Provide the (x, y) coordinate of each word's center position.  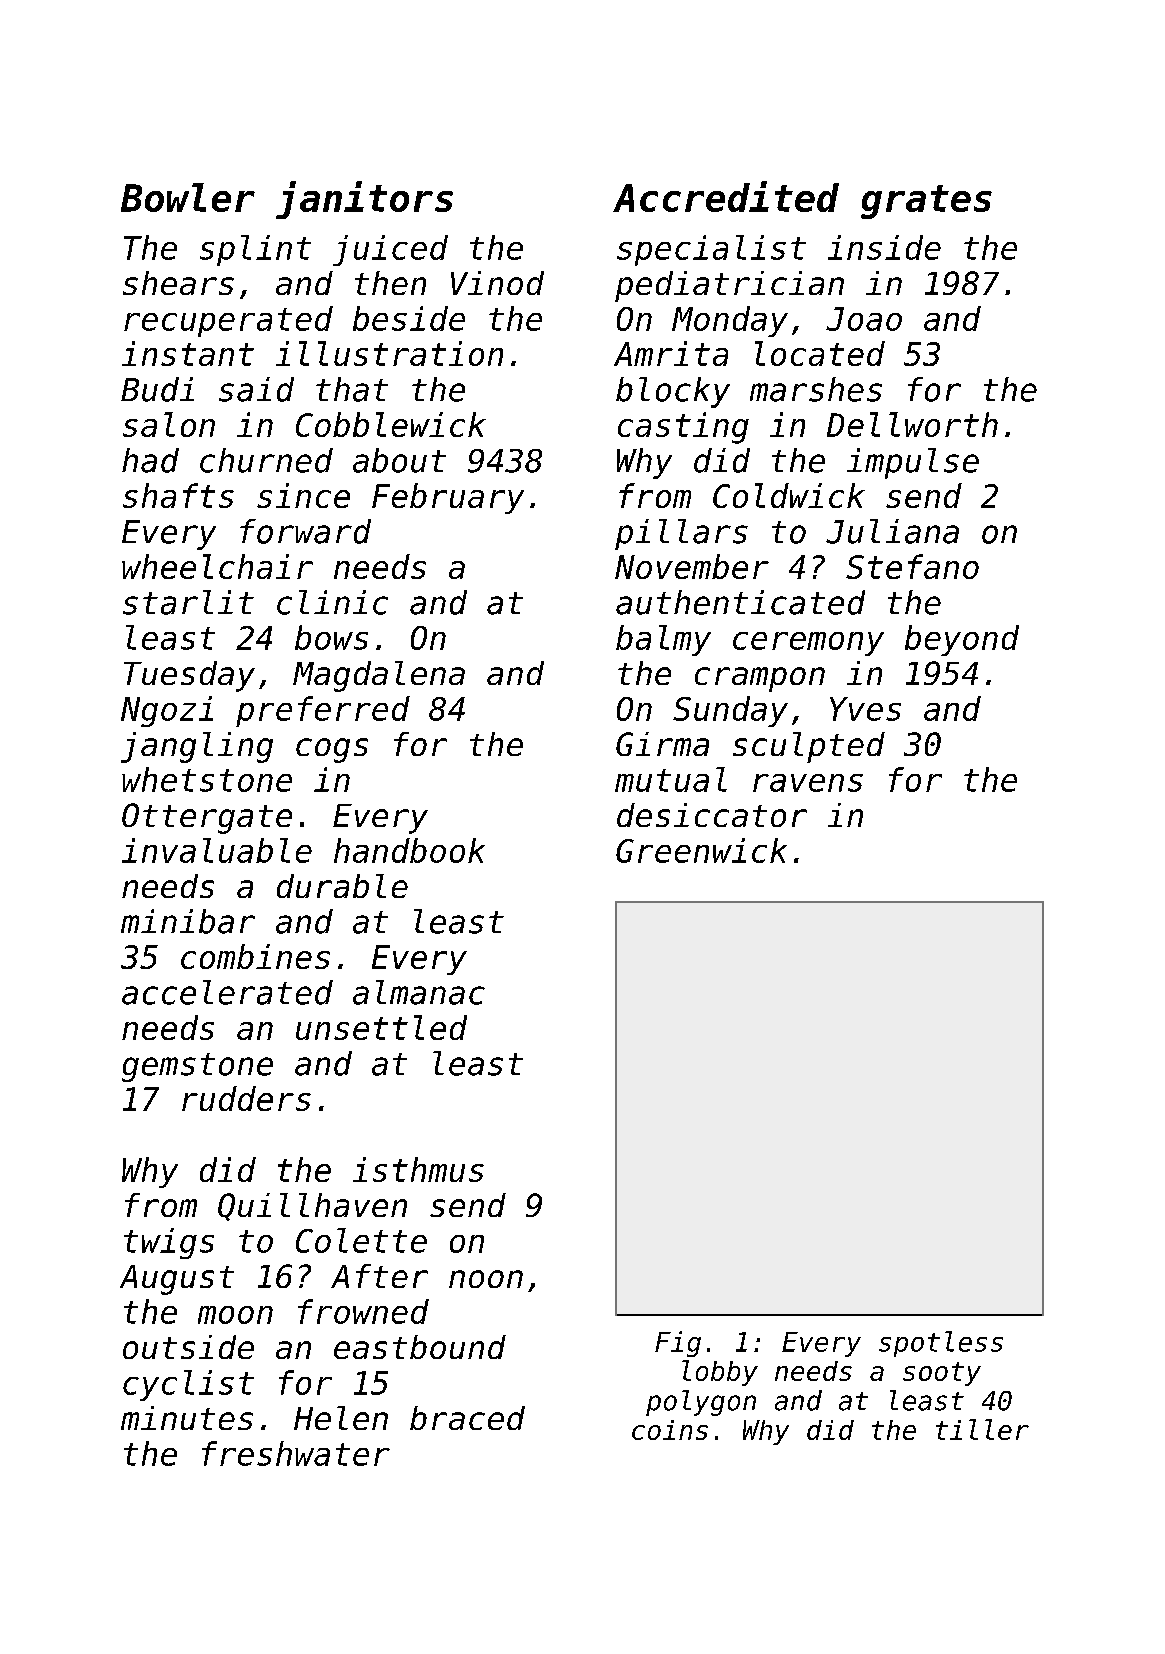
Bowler (188, 197)
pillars (681, 534)
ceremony (808, 644)
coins (670, 1430)
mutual (671, 779)
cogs (332, 750)
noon (486, 1279)
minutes (187, 1418)
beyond (962, 640)
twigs (169, 1243)
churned (266, 460)
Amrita (671, 353)
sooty (942, 1374)
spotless (941, 1344)
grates (926, 202)
